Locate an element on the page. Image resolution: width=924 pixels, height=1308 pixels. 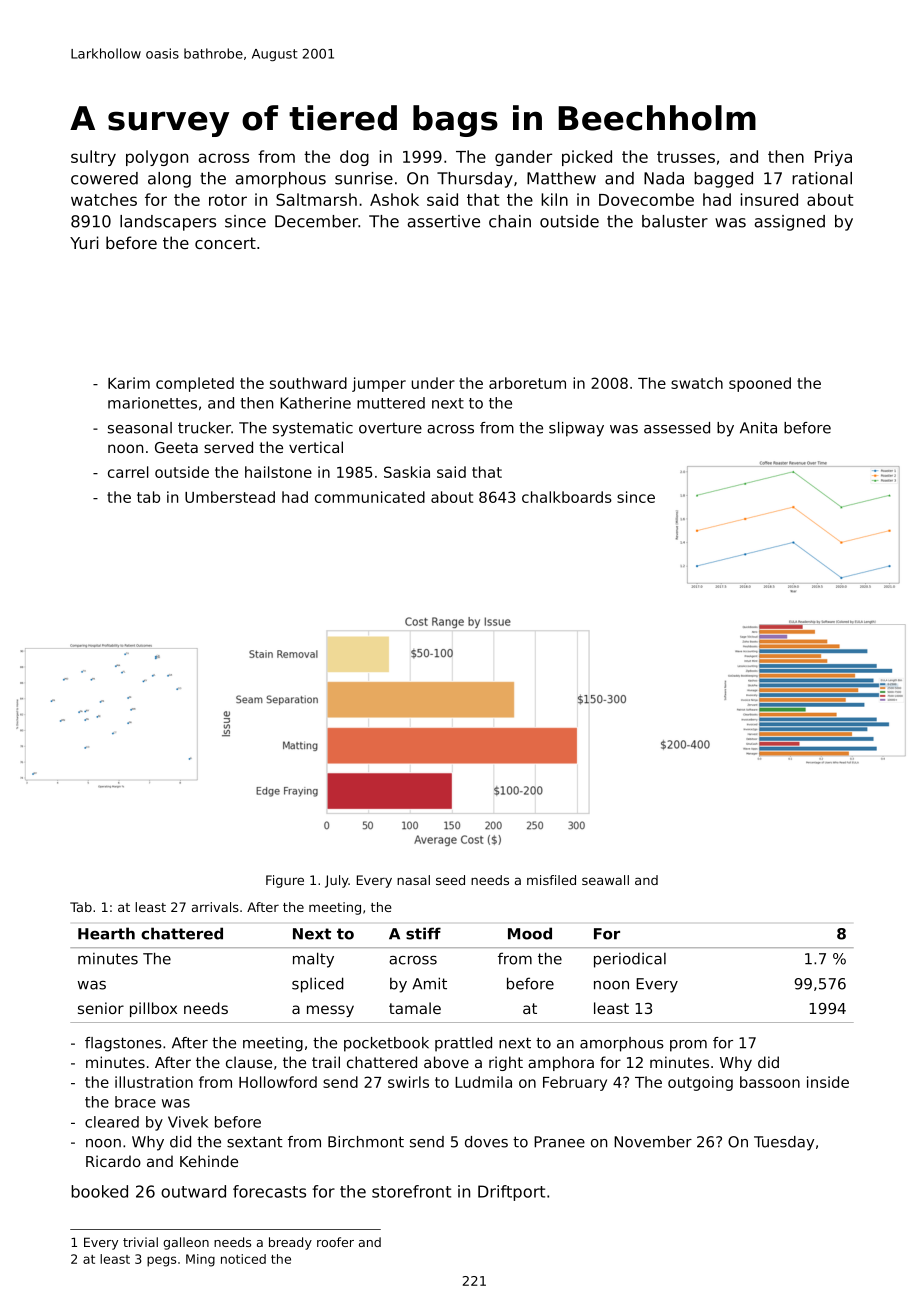
sultry is located at coordinates (93, 158).
